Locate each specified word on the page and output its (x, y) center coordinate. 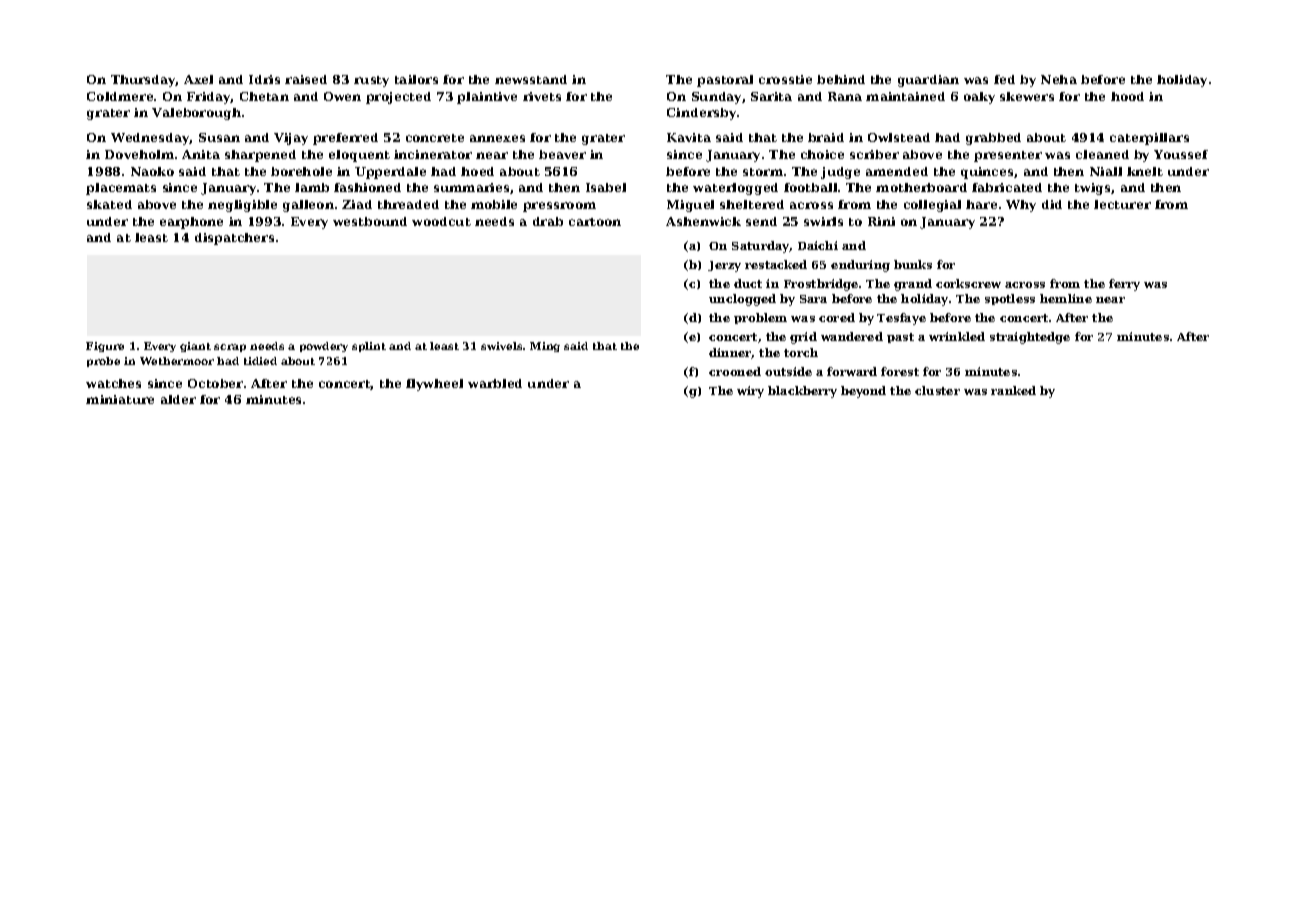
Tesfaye (901, 319)
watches (113, 383)
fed (1004, 79)
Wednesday (150, 139)
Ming (545, 347)
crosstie (785, 79)
